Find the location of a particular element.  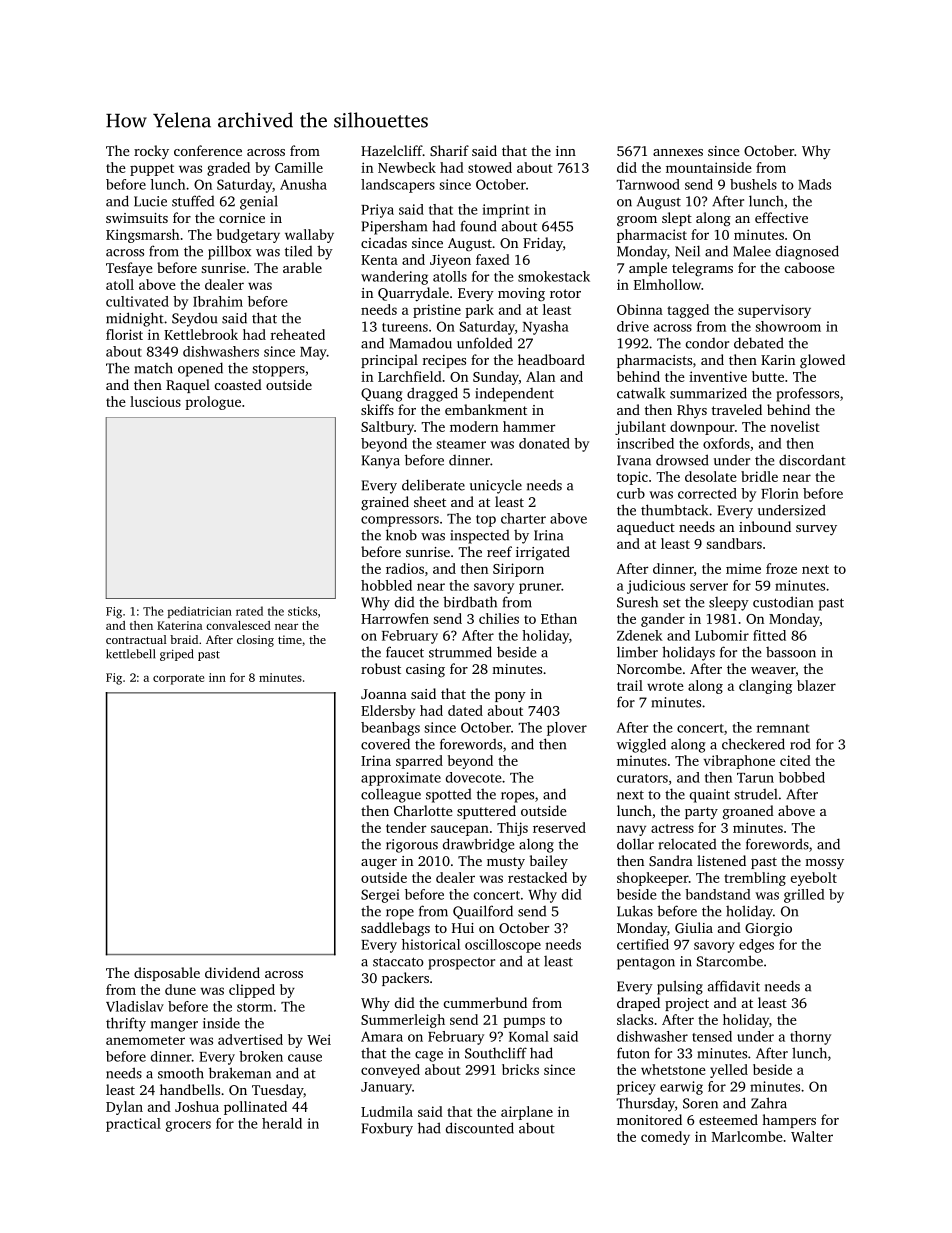

discounted is located at coordinates (480, 1128).
